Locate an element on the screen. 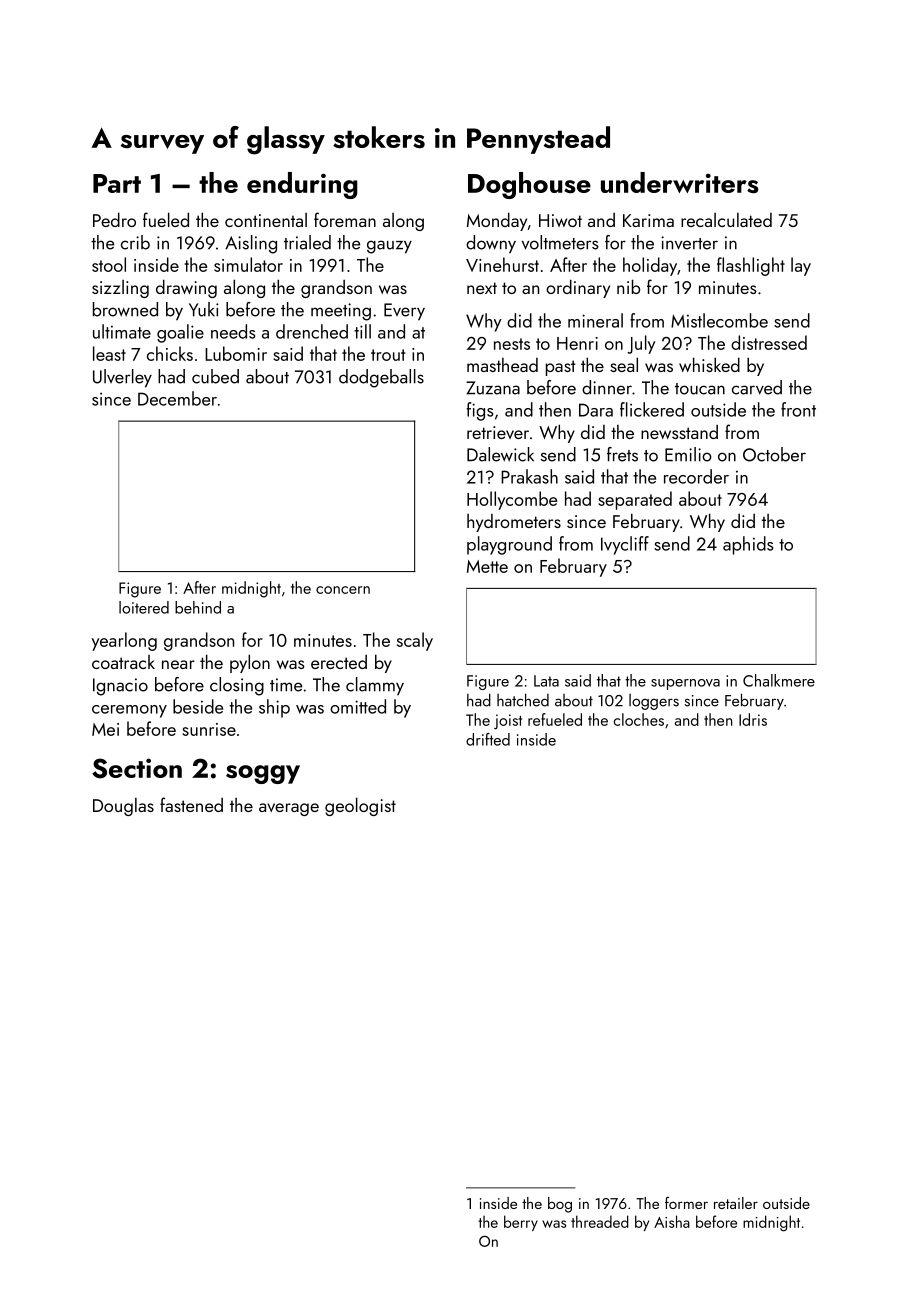 This screenshot has height=1316, width=908. Mette is located at coordinates (487, 566).
